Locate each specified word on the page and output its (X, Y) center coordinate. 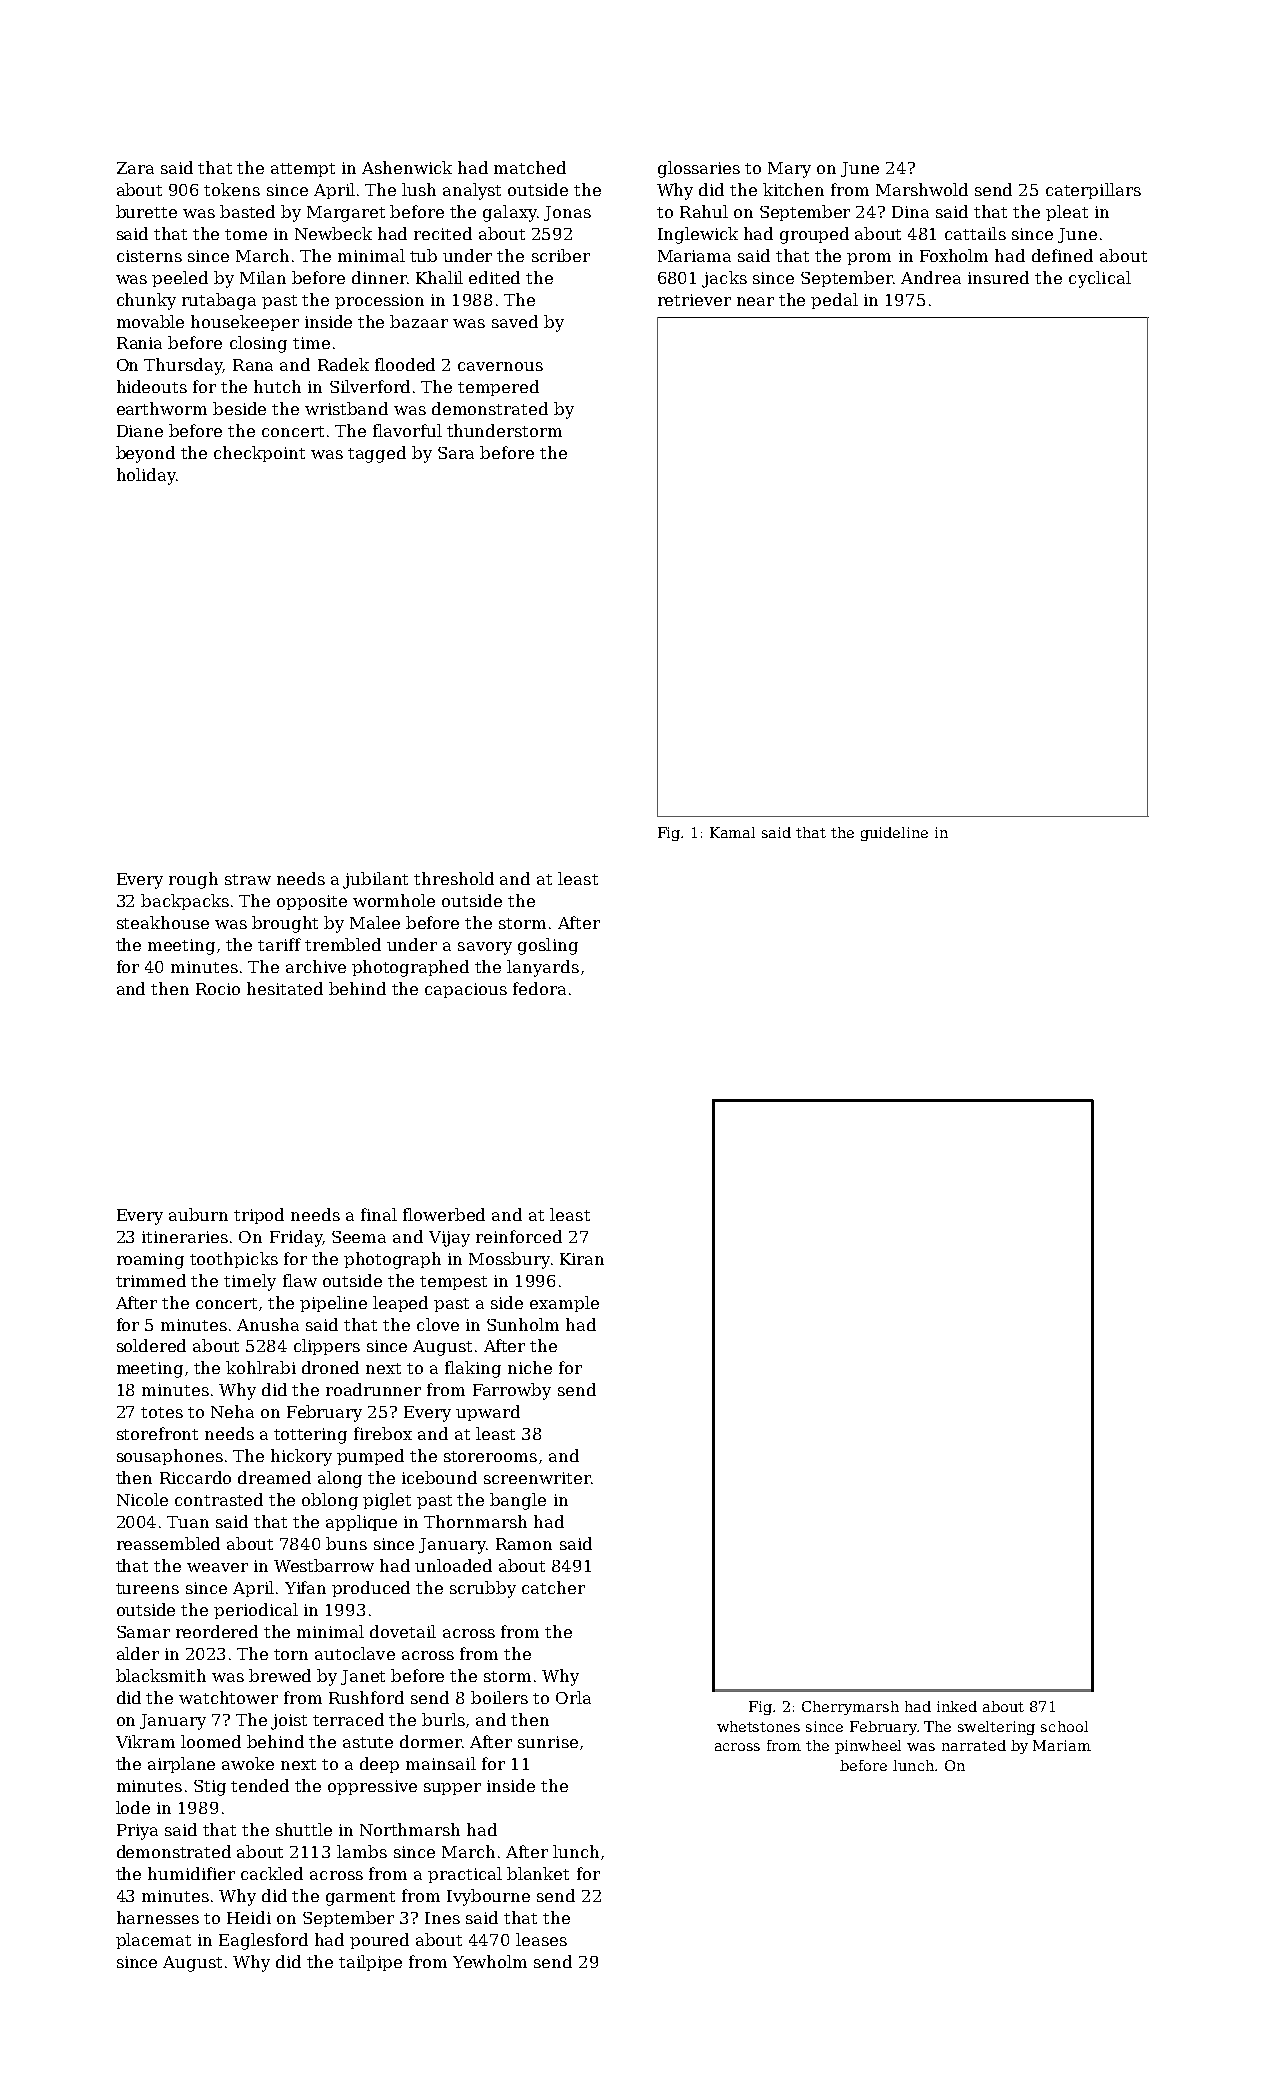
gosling (548, 946)
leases (541, 1939)
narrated (974, 1745)
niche (530, 1367)
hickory (301, 1457)
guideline (894, 834)
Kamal (732, 832)
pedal (834, 301)
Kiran (582, 1259)
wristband (346, 408)
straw (248, 879)
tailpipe (370, 1963)
